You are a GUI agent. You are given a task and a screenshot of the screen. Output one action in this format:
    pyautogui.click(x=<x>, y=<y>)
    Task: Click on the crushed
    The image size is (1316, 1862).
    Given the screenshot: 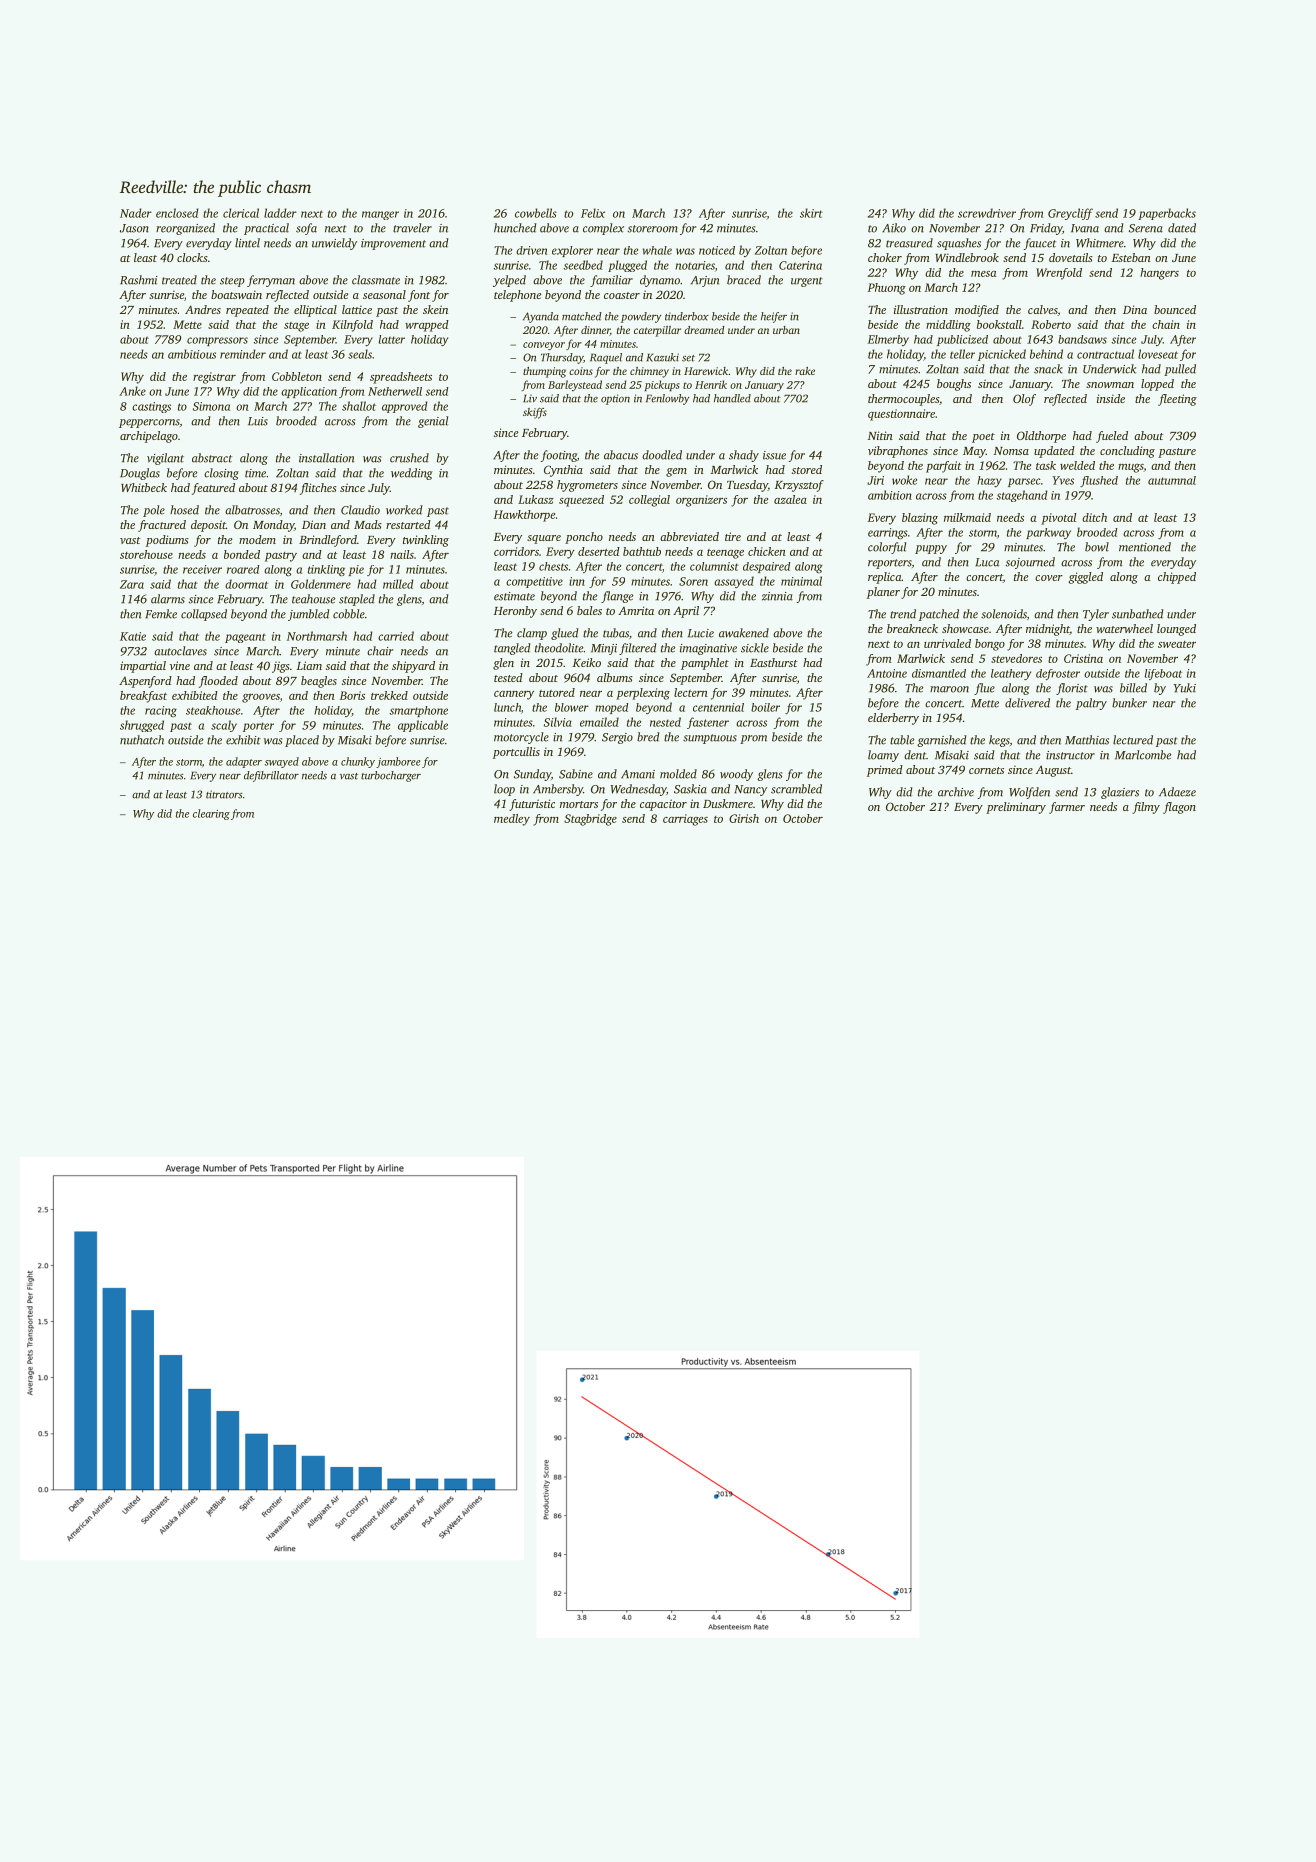 What is the action you would take?
    pyautogui.click(x=409, y=458)
